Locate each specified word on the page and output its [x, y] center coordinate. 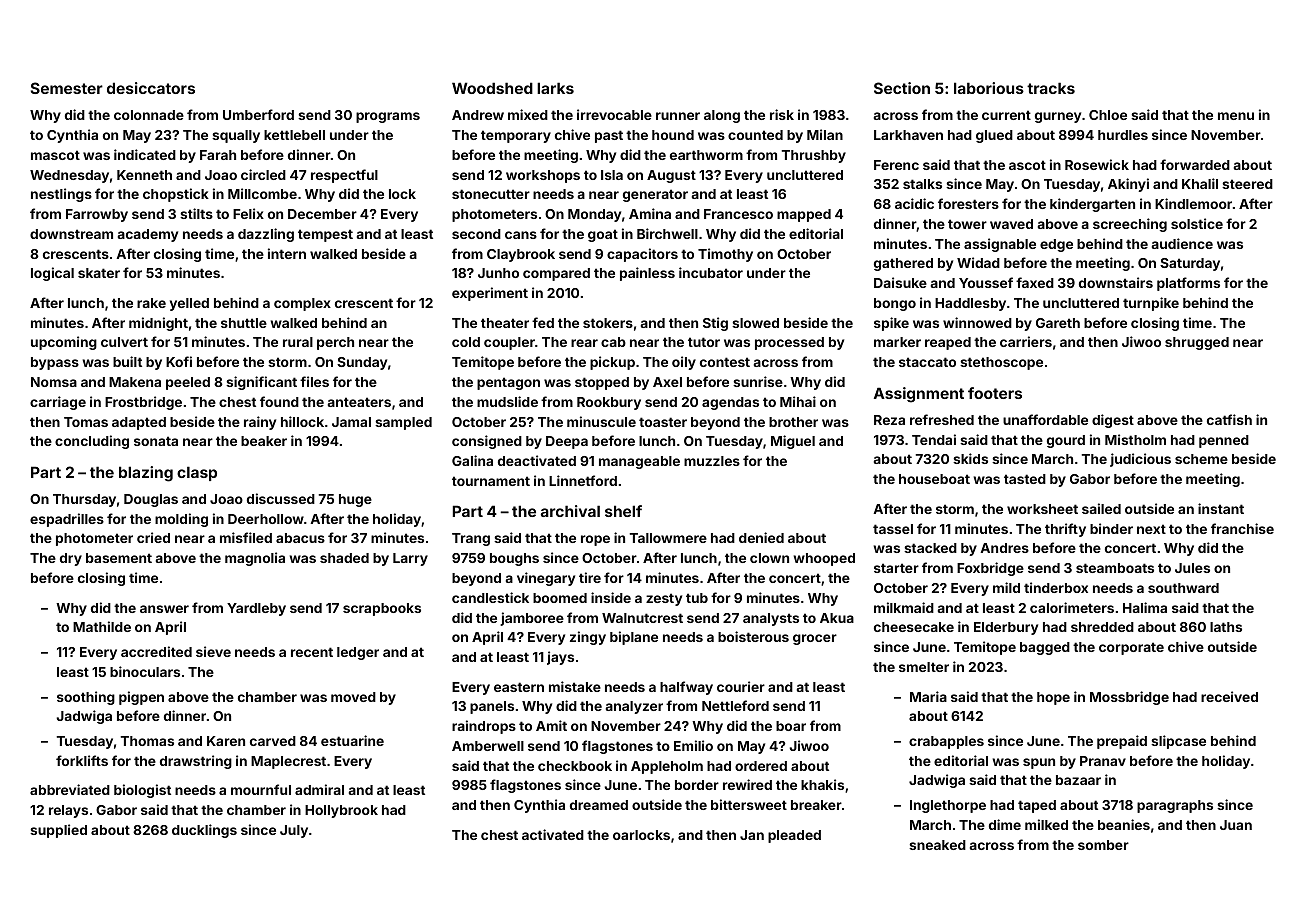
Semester [67, 88]
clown [769, 558]
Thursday [84, 500]
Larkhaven [908, 135]
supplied [58, 831]
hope [1053, 698]
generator [655, 195]
